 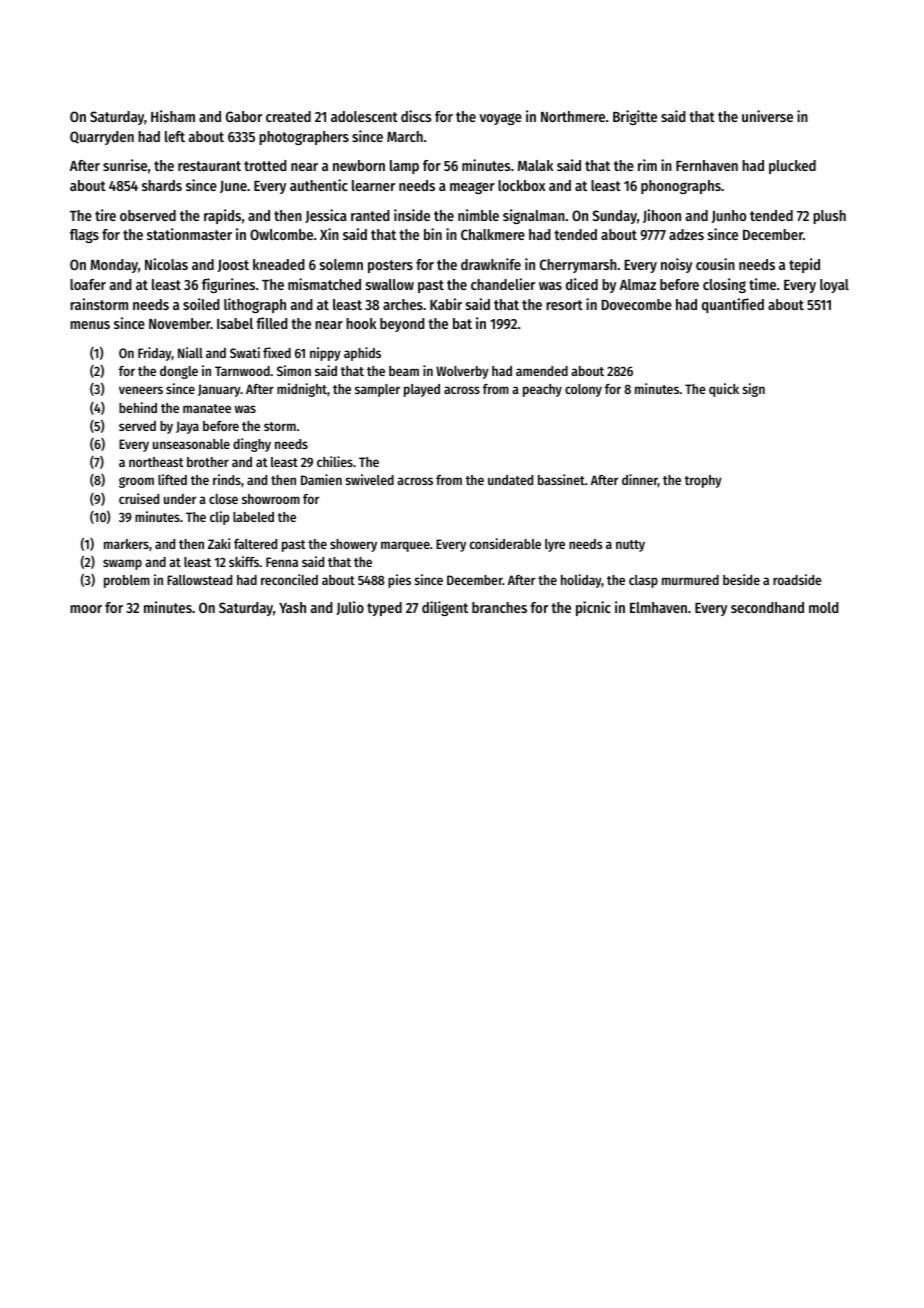 I want to click on dinghy, so click(x=252, y=445).
